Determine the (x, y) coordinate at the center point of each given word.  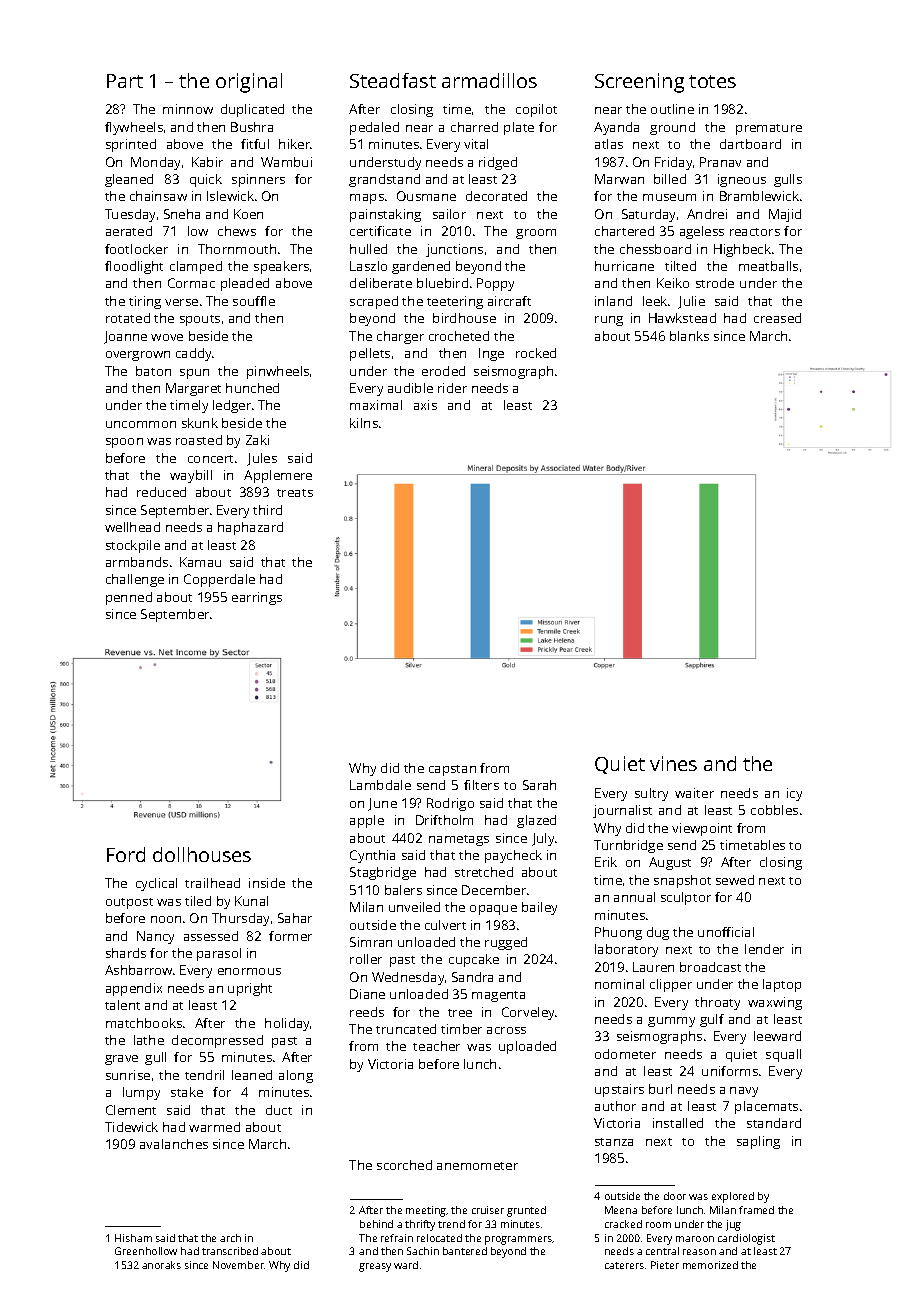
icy (794, 794)
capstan (452, 770)
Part (125, 81)
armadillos (489, 80)
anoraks (161, 1265)
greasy (375, 1267)
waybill (191, 476)
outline (672, 109)
